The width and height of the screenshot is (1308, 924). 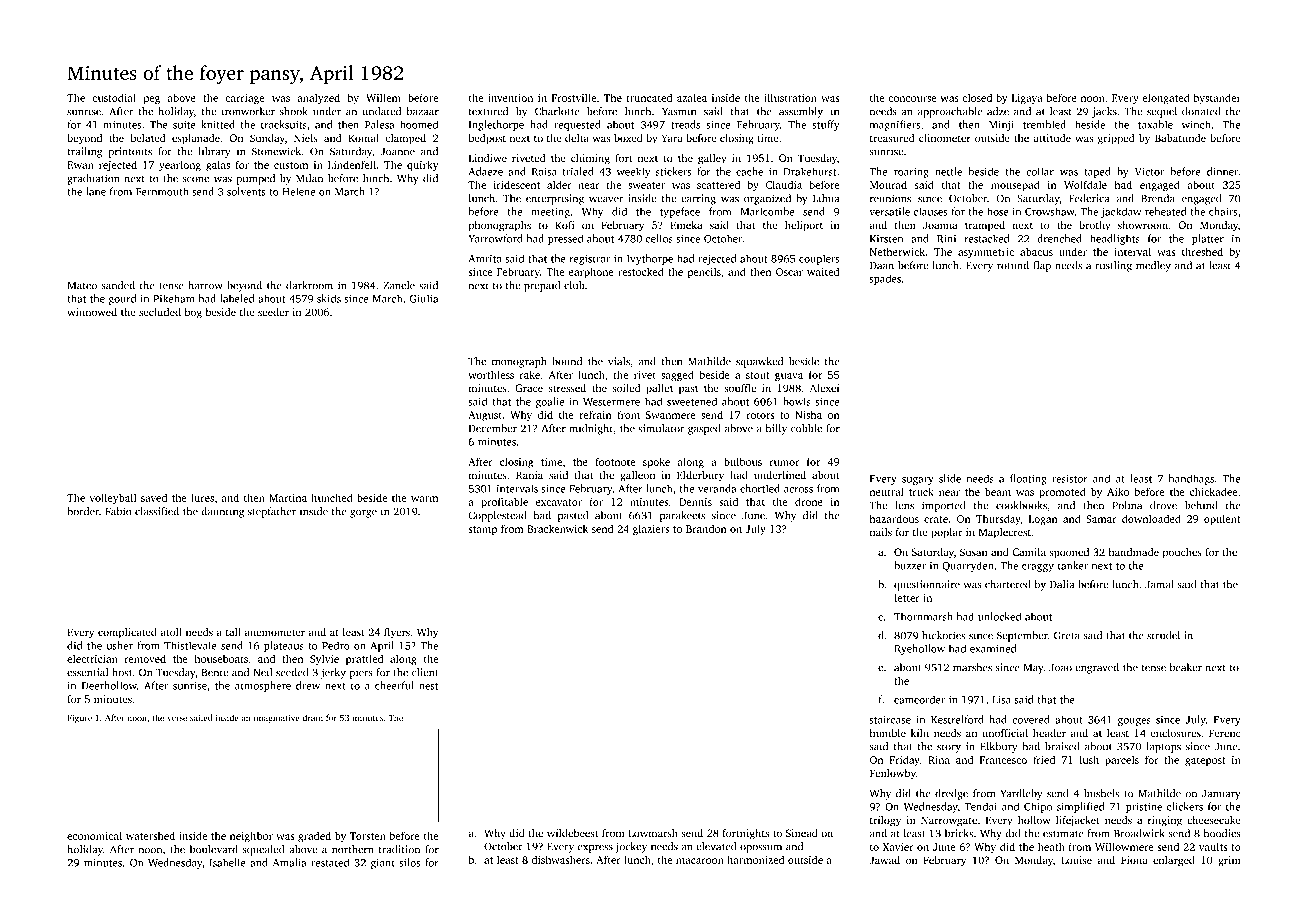 I want to click on Isabelle, so click(x=227, y=862).
